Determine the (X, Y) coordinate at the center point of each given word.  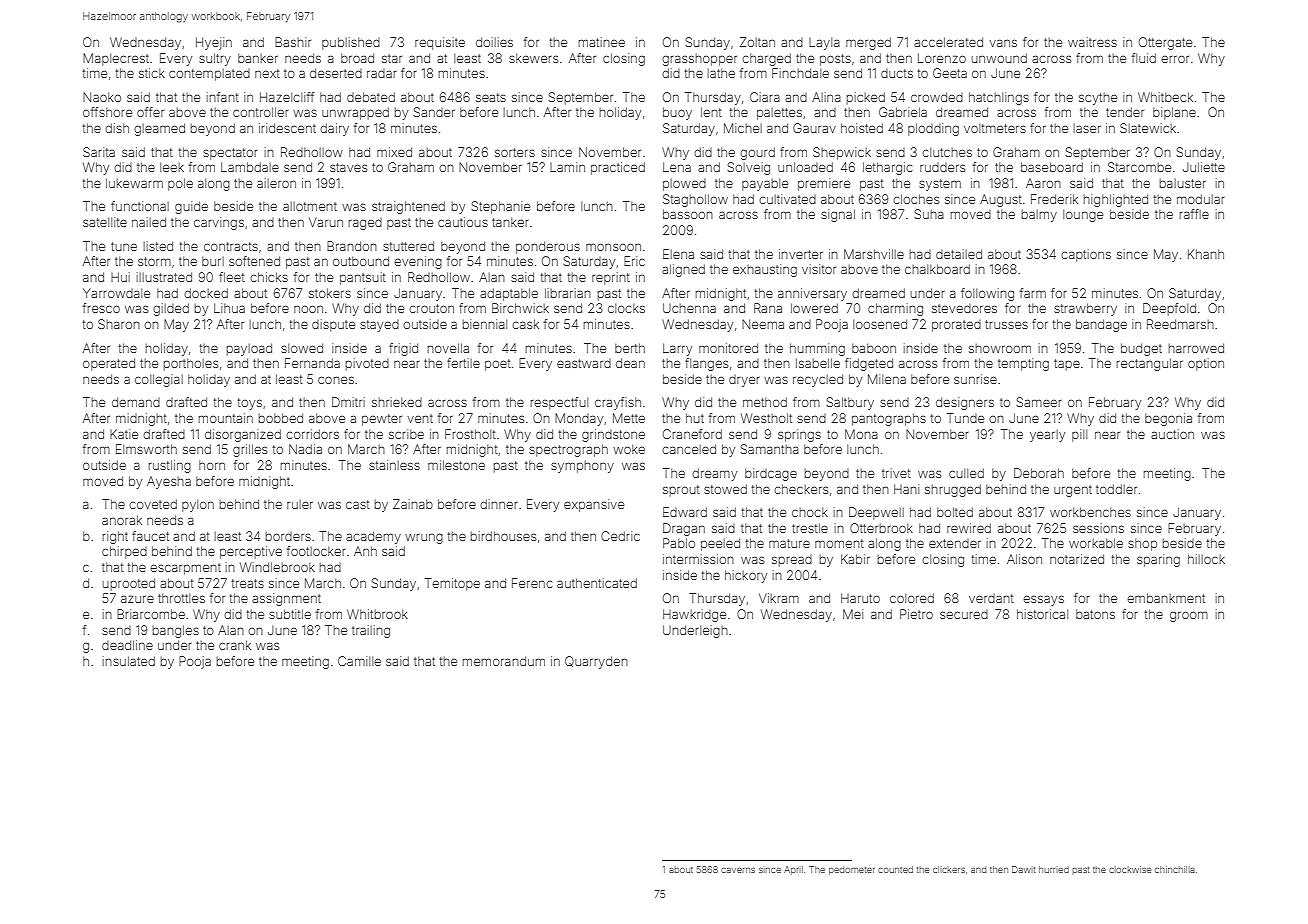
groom (1189, 616)
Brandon (352, 246)
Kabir (855, 559)
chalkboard (937, 269)
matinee (602, 42)
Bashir (293, 42)
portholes (191, 364)
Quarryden (596, 662)
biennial (485, 324)
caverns (738, 870)
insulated (129, 661)
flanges (706, 364)
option (1206, 364)
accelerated (948, 42)
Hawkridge (694, 615)
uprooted (129, 584)
